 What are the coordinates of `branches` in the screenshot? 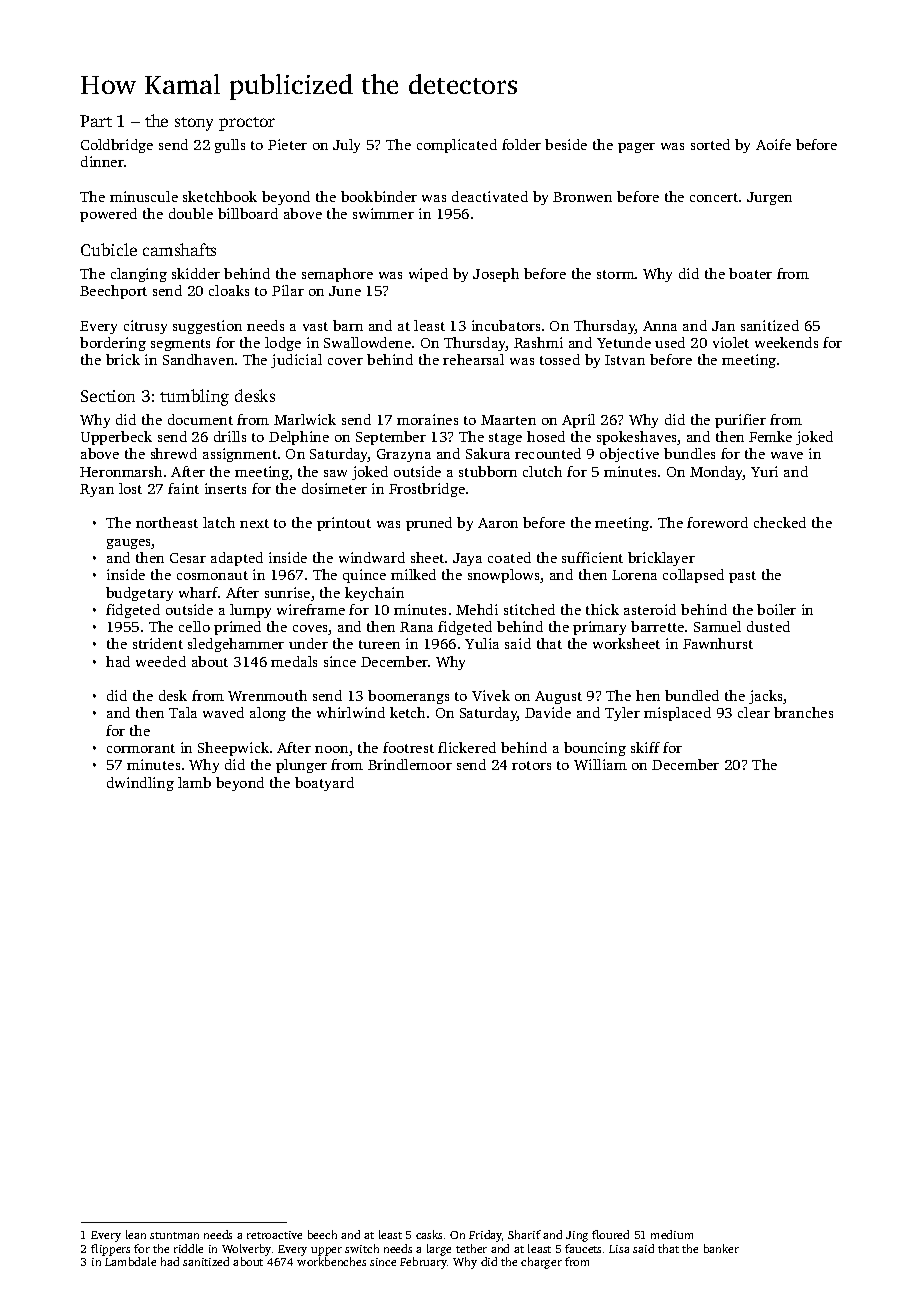 It's located at (803, 712).
